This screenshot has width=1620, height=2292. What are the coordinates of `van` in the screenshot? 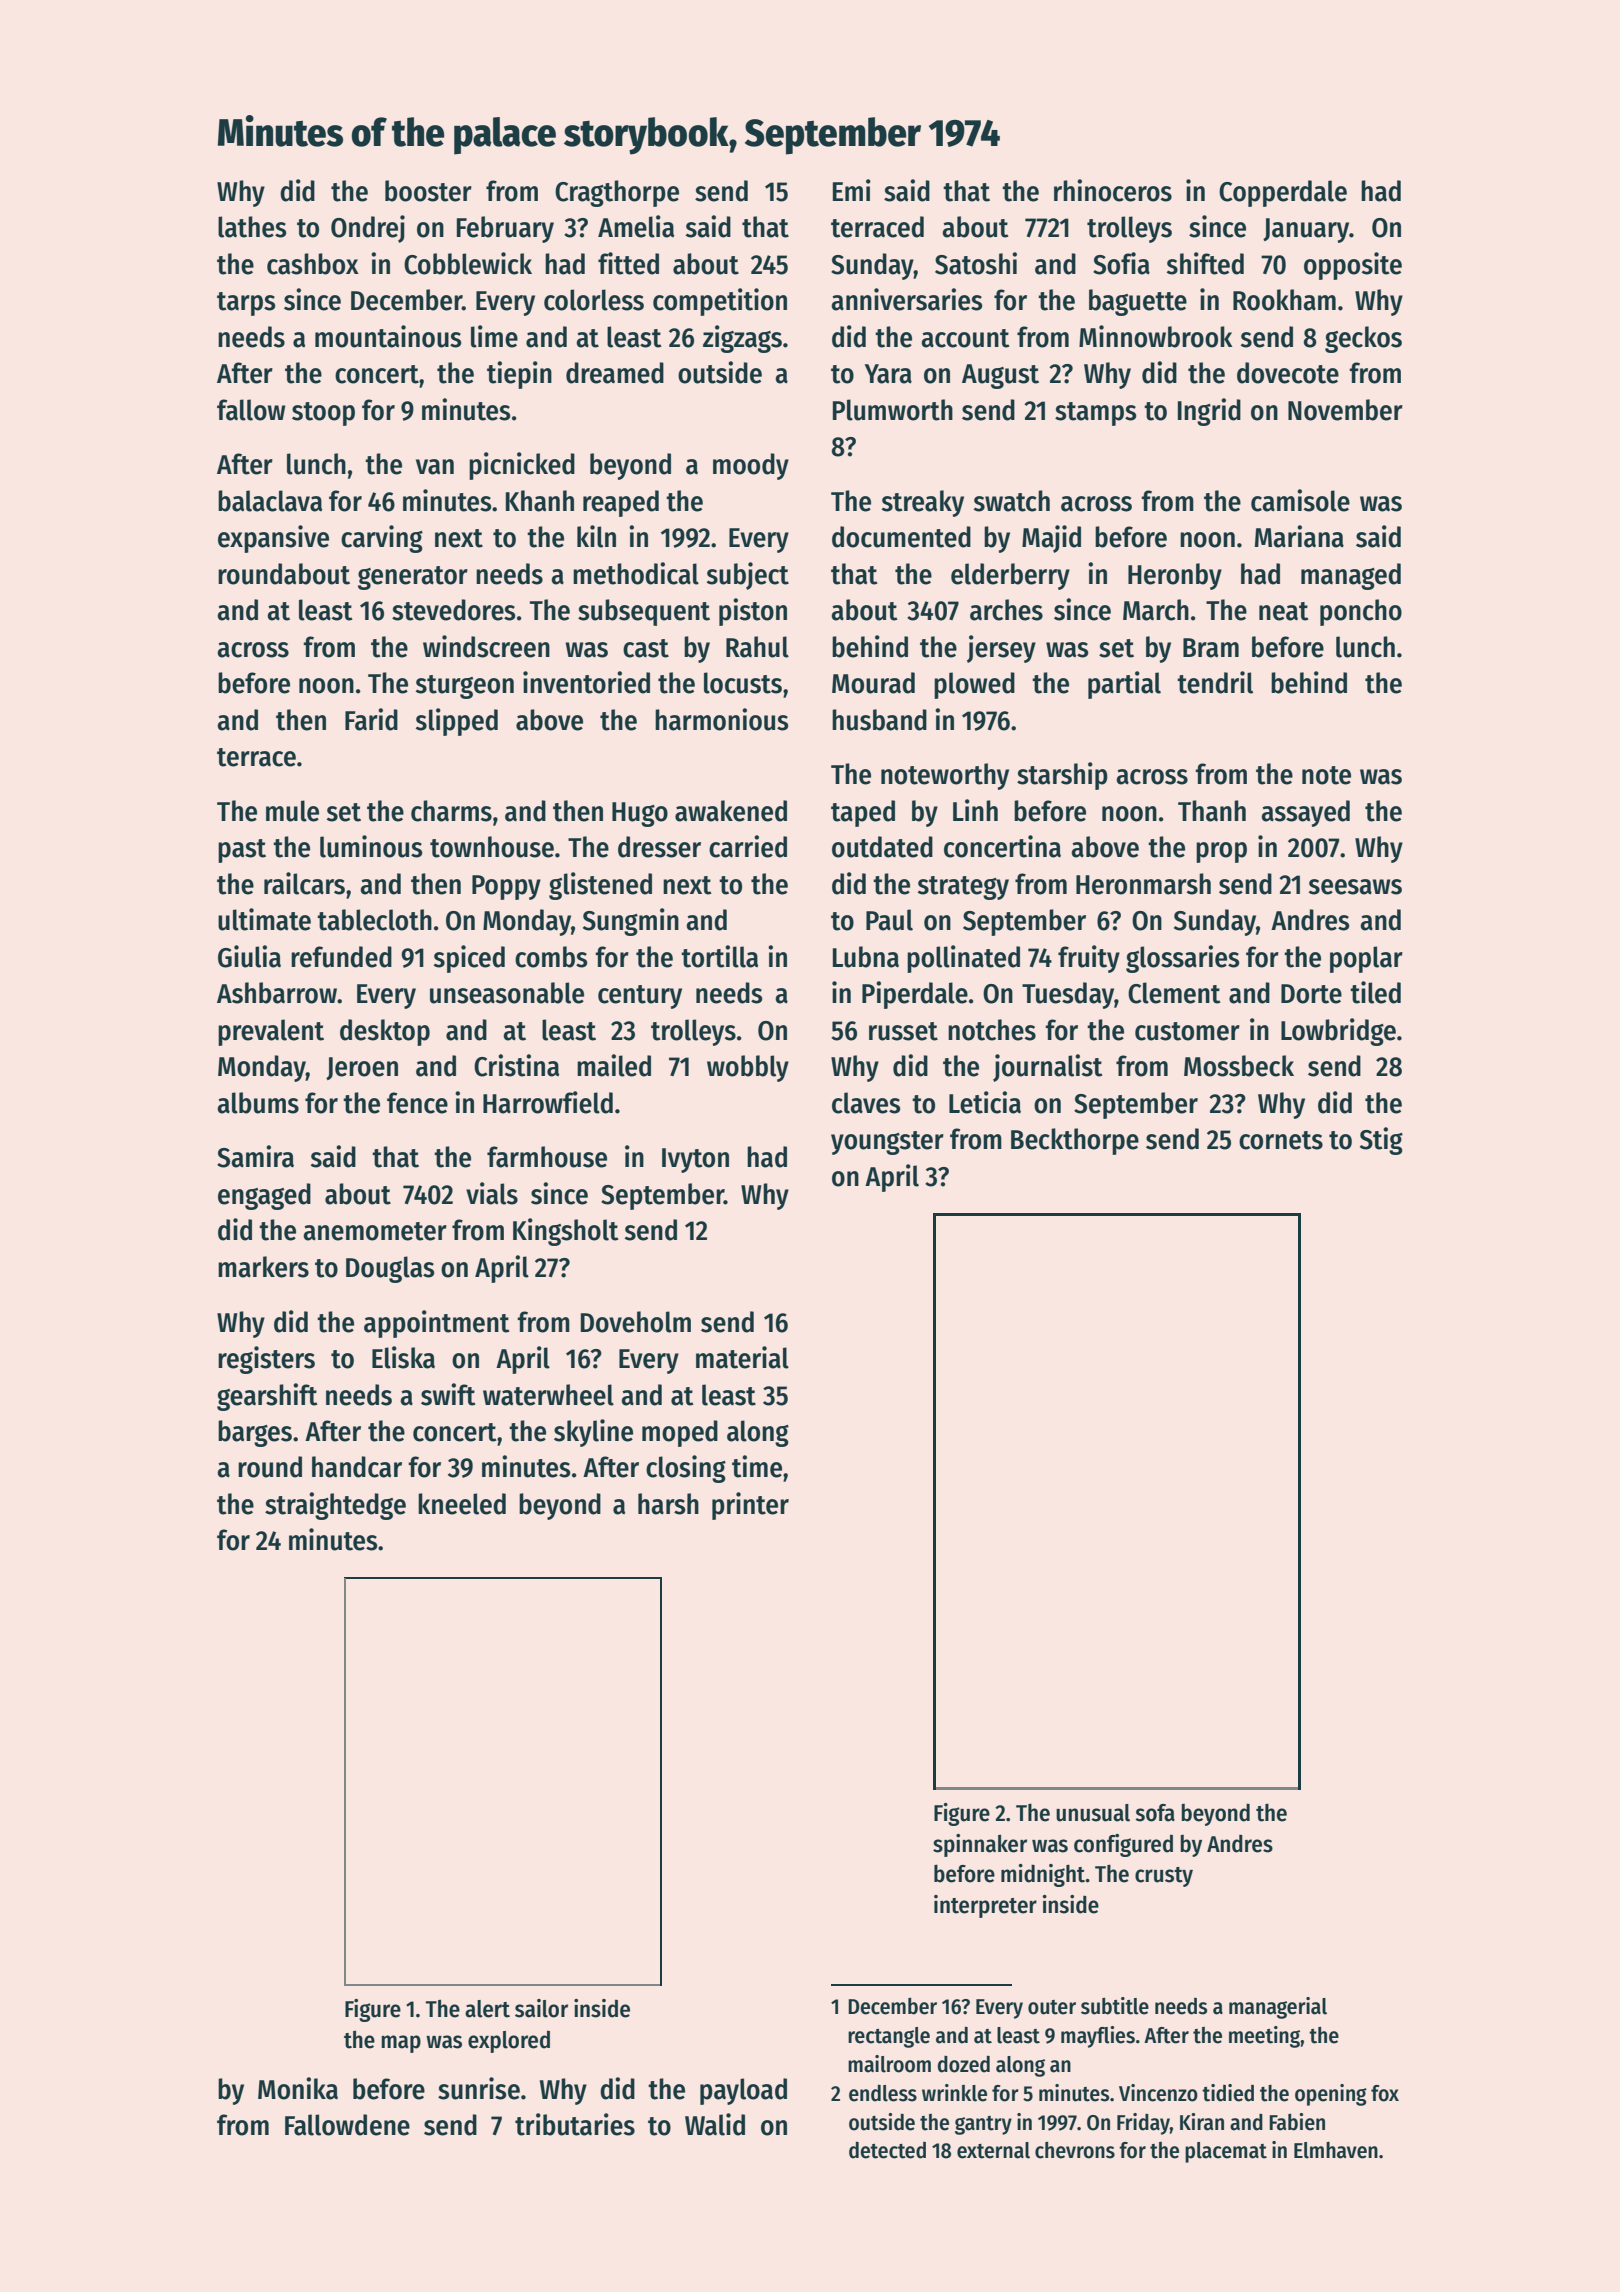 It's located at (435, 467).
